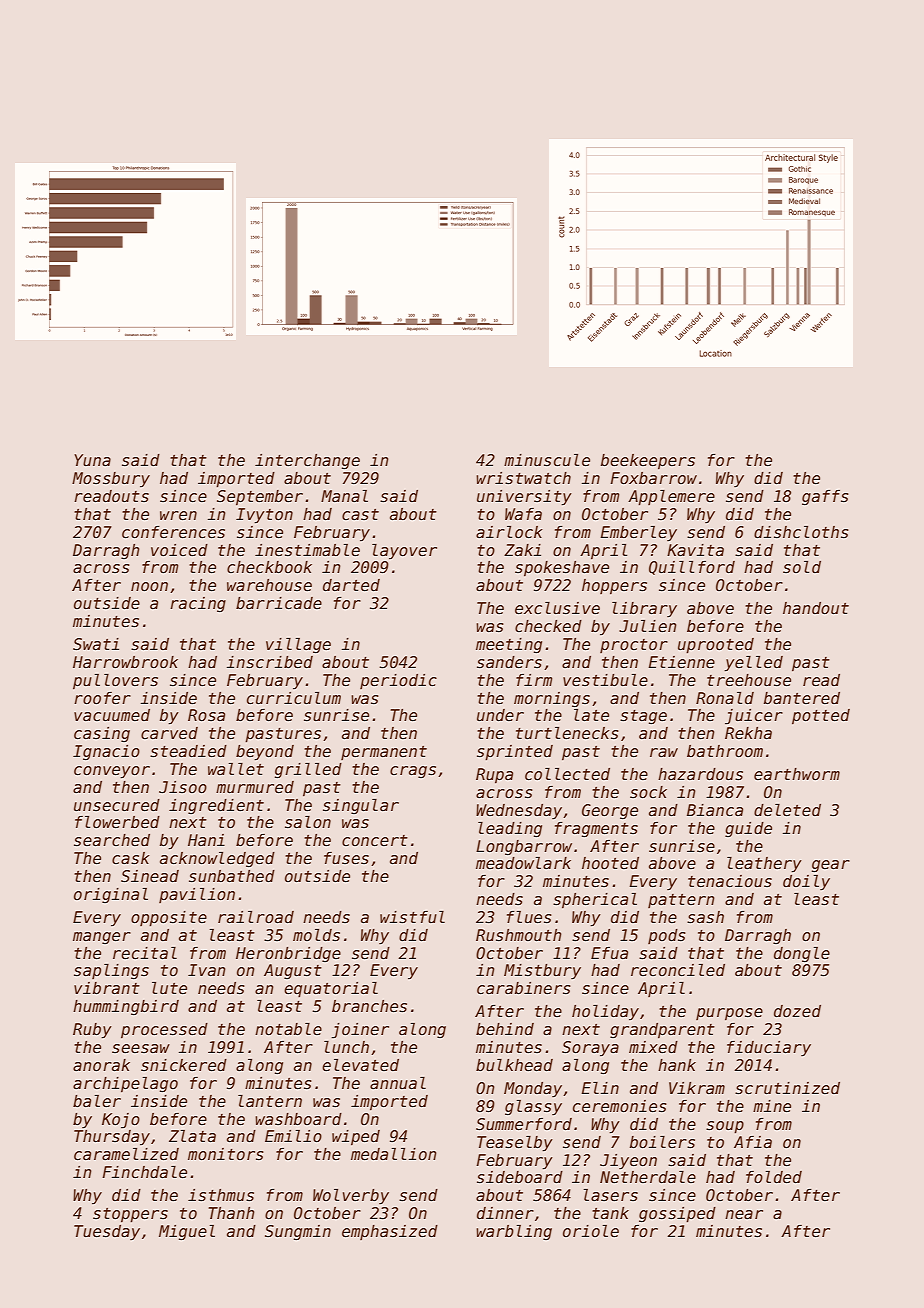 The width and height of the document is (924, 1308). Describe the element at coordinates (356, 1137) in the document. I see `wiped` at that location.
